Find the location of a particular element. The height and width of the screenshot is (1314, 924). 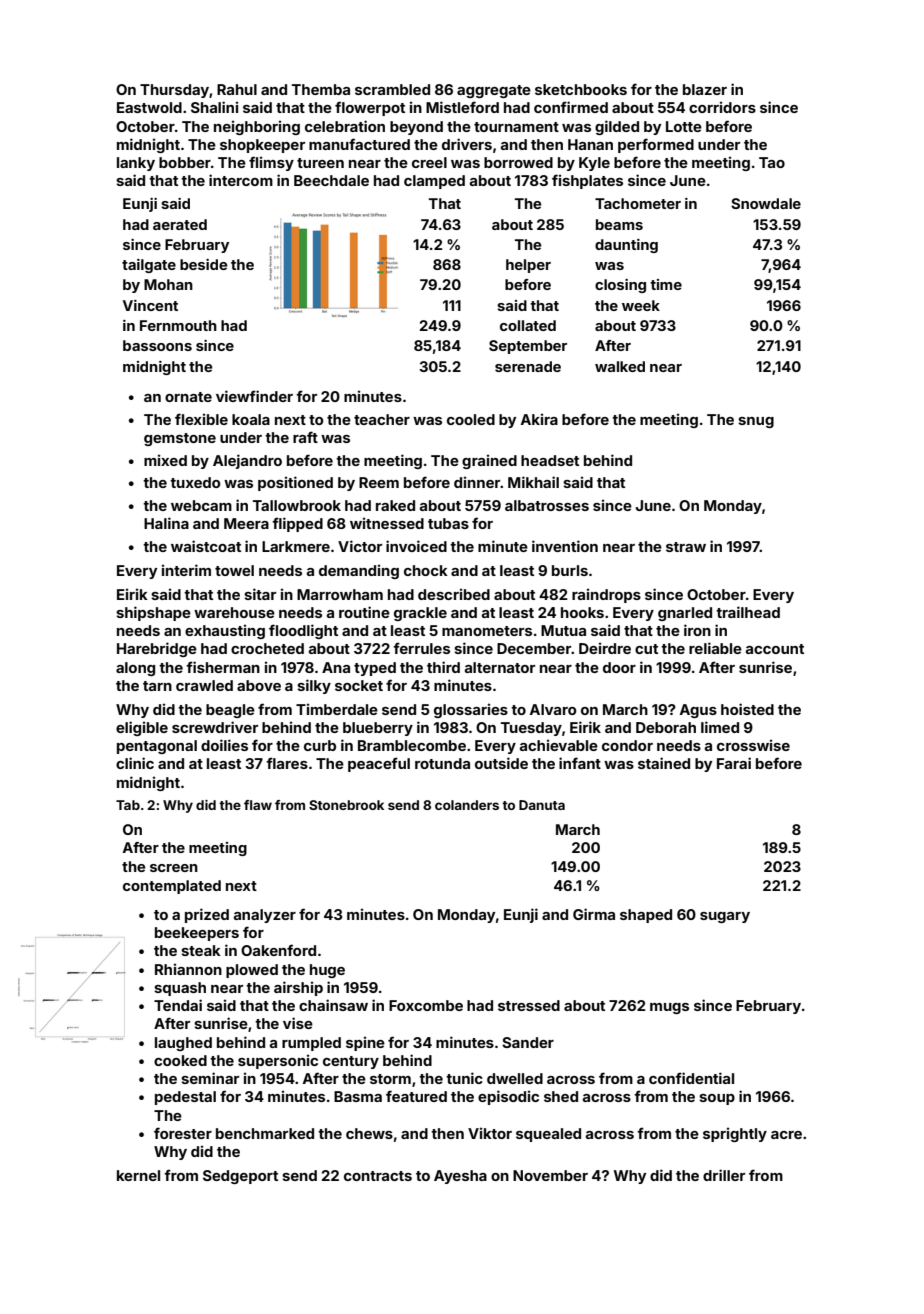

crosswise is located at coordinates (753, 745).
